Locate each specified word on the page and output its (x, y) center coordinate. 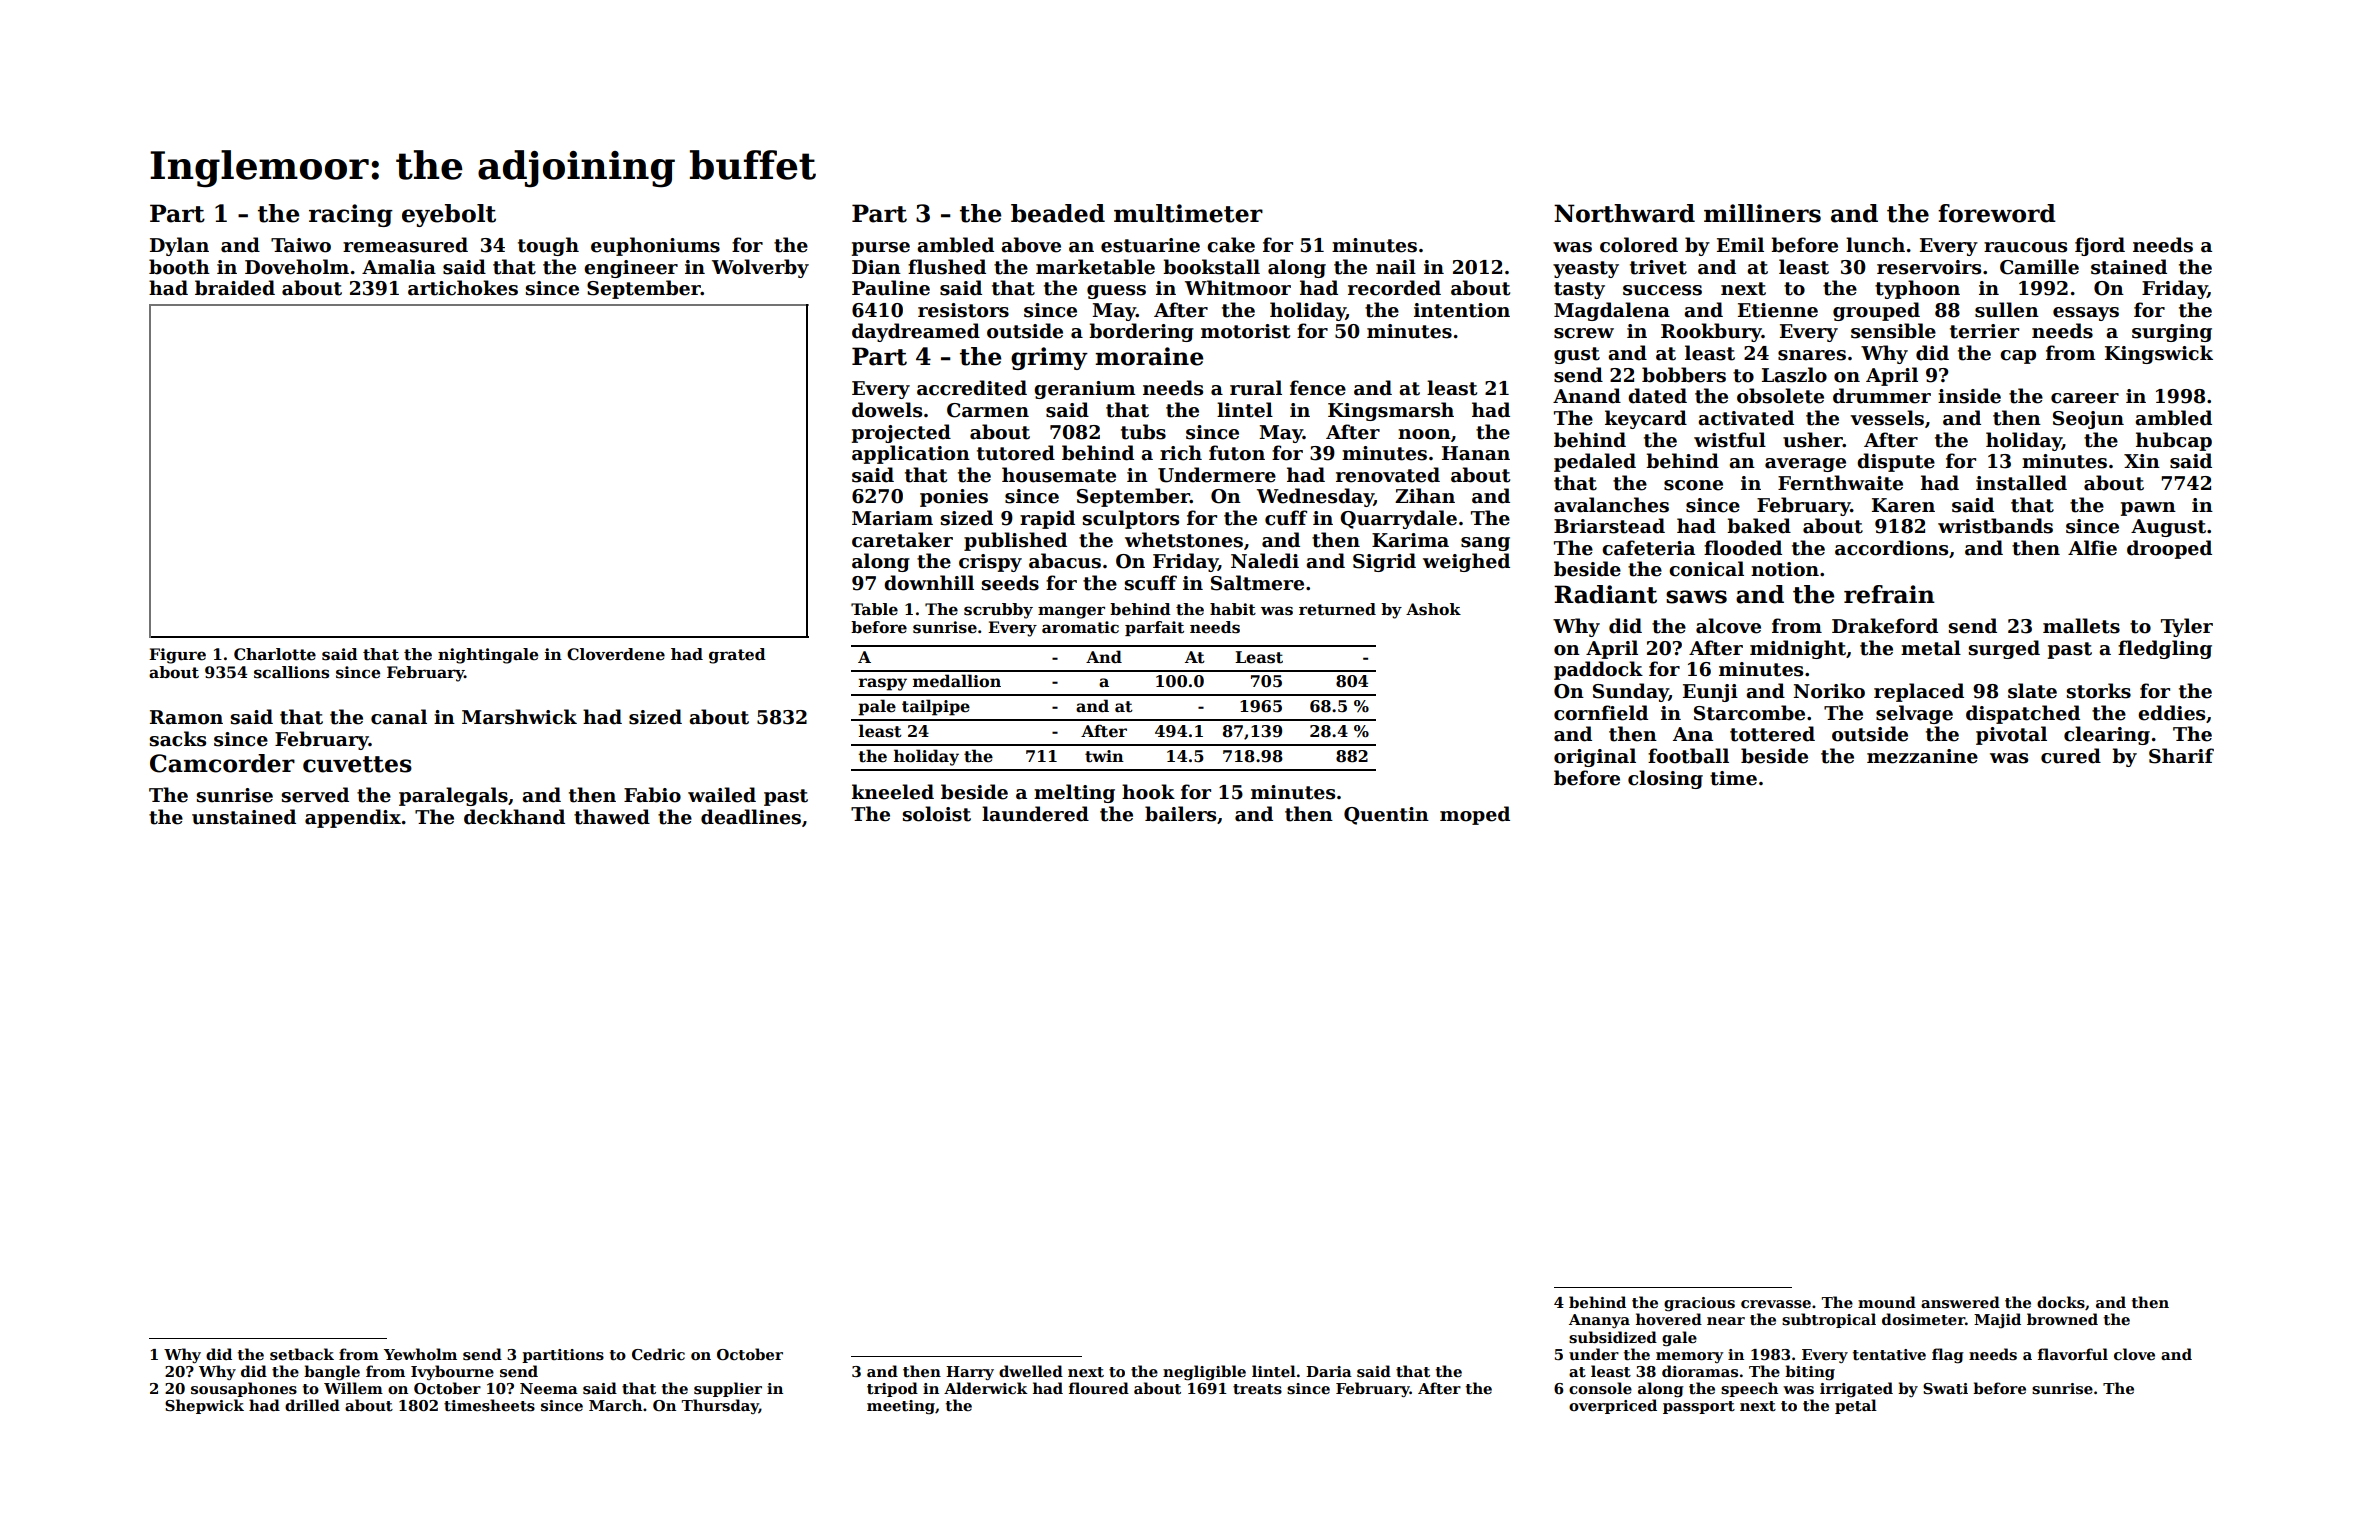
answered (1960, 1302)
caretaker (902, 540)
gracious (1699, 1304)
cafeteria (1648, 548)
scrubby (998, 611)
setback (302, 1354)
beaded (1058, 213)
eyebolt (449, 215)
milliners (1762, 213)
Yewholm (420, 1354)
